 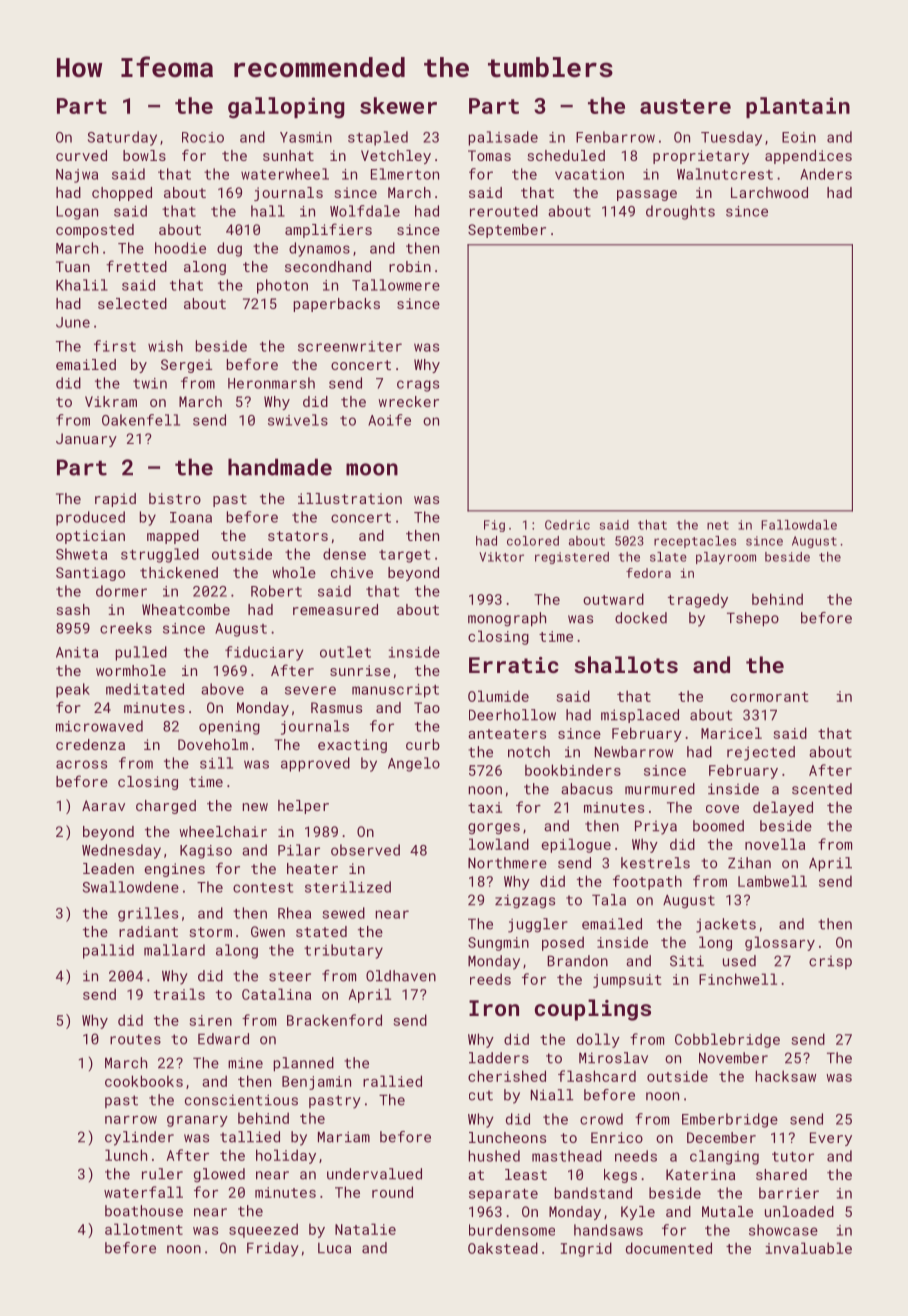 I want to click on Fig, so click(x=494, y=526).
